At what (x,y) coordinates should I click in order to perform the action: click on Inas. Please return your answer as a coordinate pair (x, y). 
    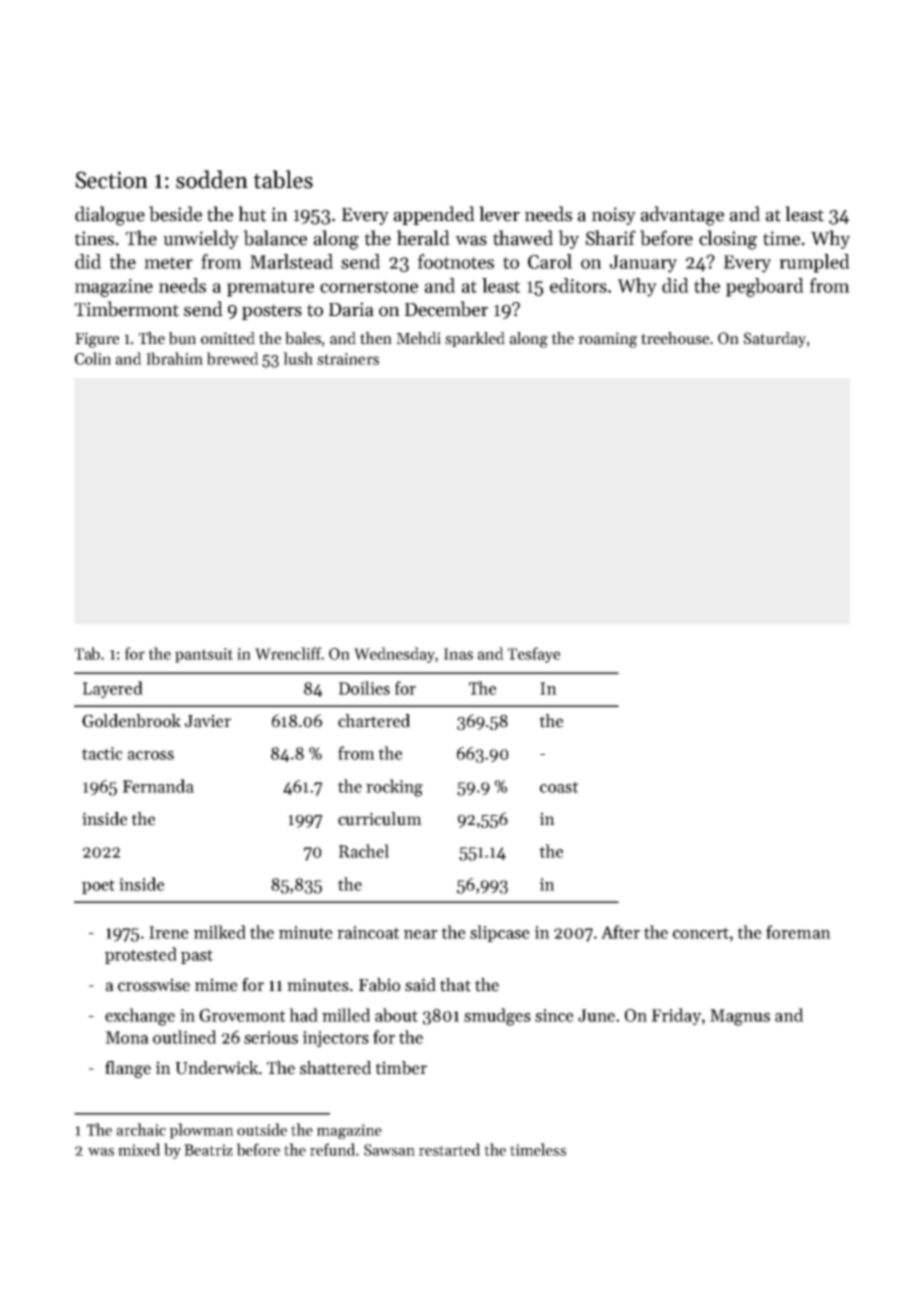
    Looking at the image, I should click on (458, 654).
